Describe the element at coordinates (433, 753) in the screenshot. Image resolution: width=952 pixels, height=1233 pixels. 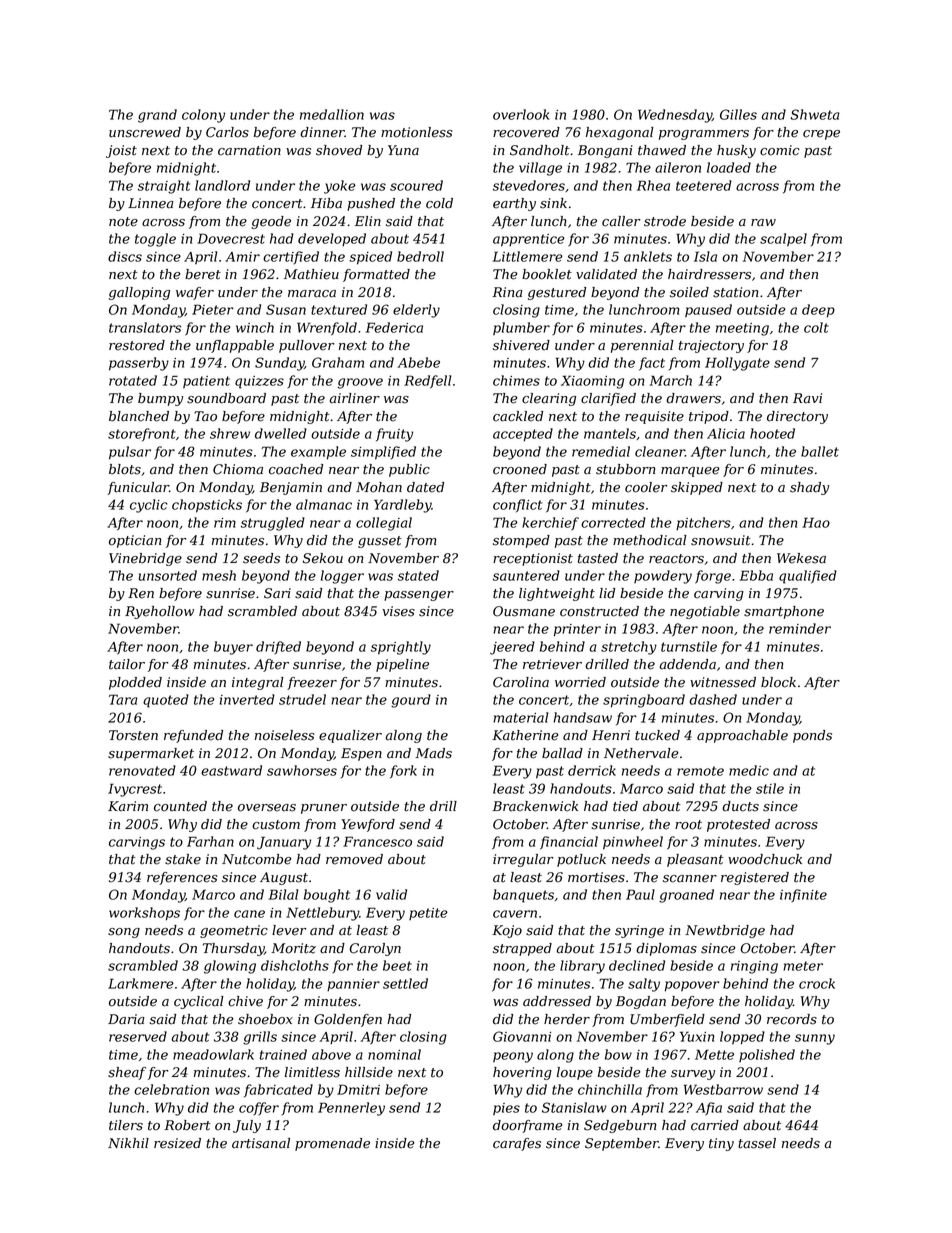
I see `Mads` at that location.
